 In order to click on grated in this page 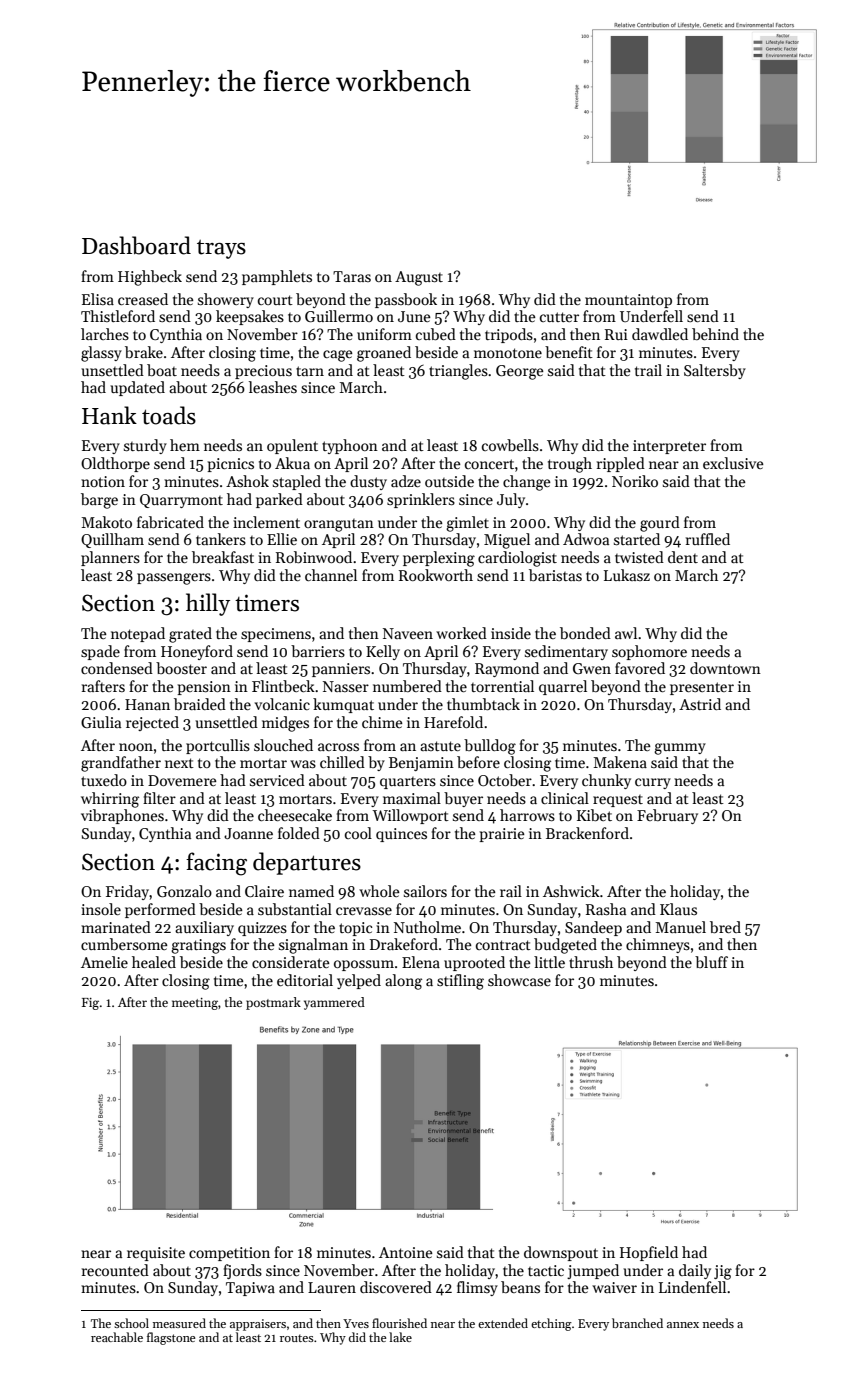, I will do `click(190, 635)`.
